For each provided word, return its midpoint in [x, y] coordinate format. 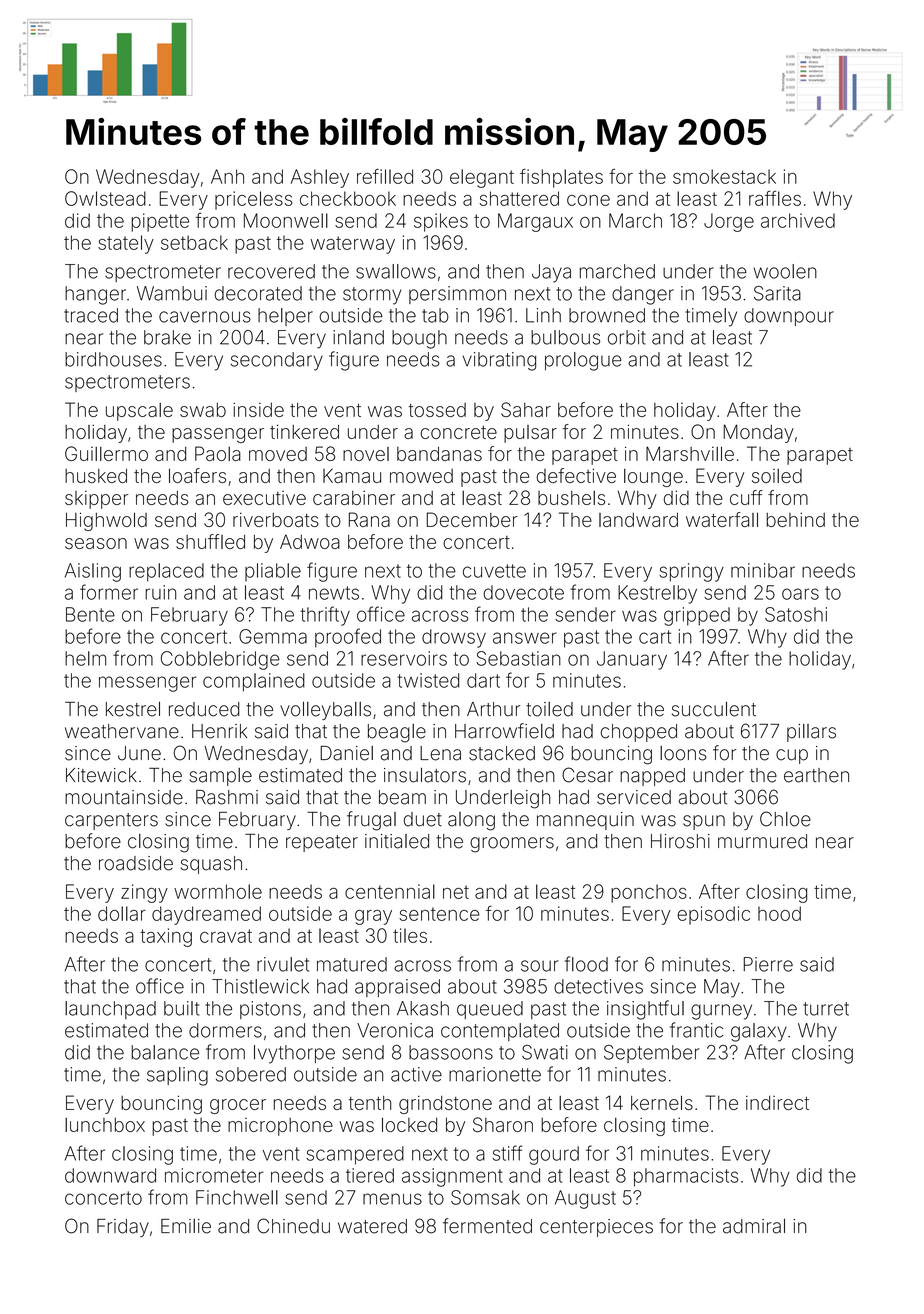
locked [409, 1125]
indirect [777, 1103]
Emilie [186, 1226]
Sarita [777, 293]
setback [194, 242]
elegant [482, 178]
